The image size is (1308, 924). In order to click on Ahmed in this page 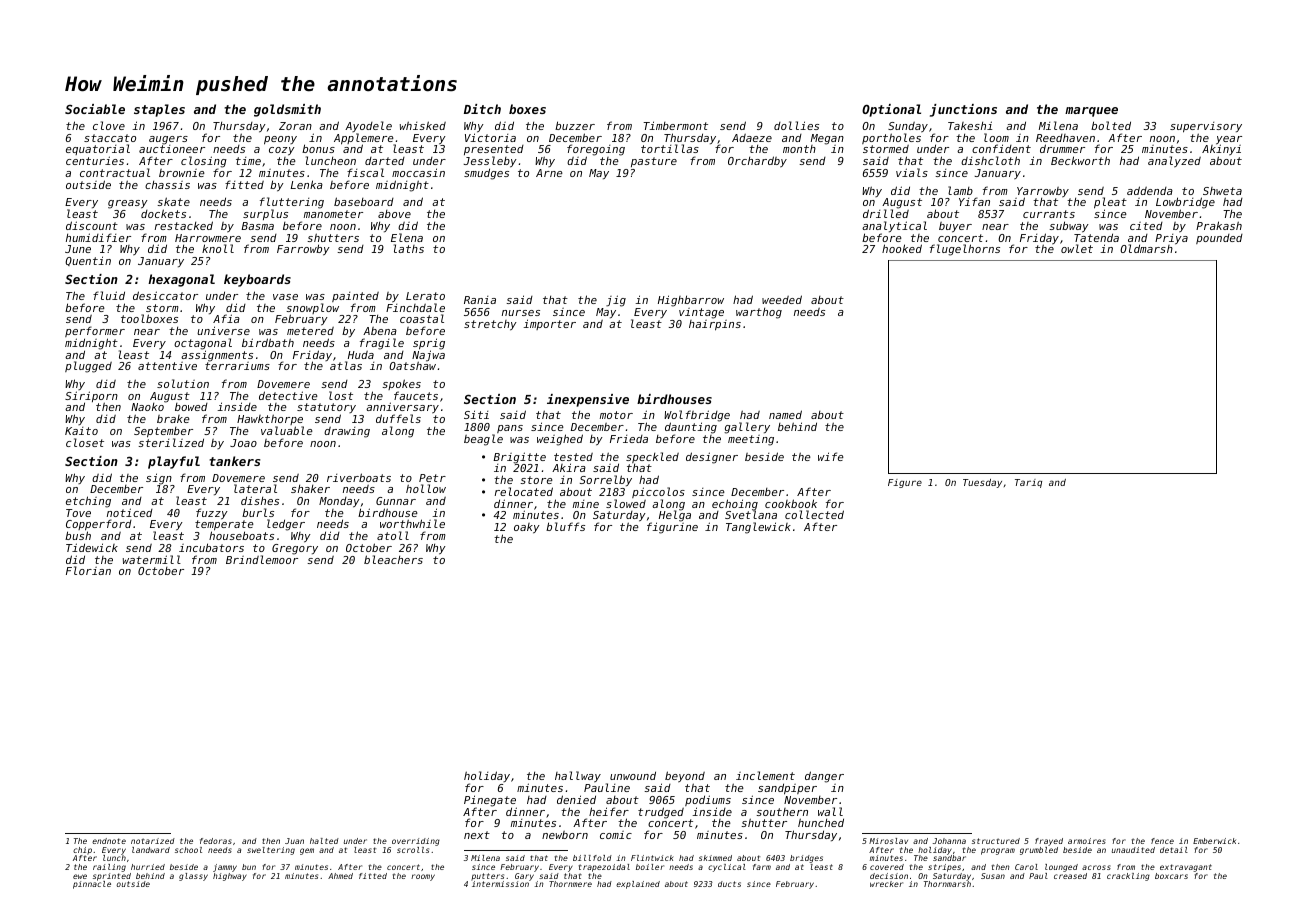, I will do `click(340, 876)`.
